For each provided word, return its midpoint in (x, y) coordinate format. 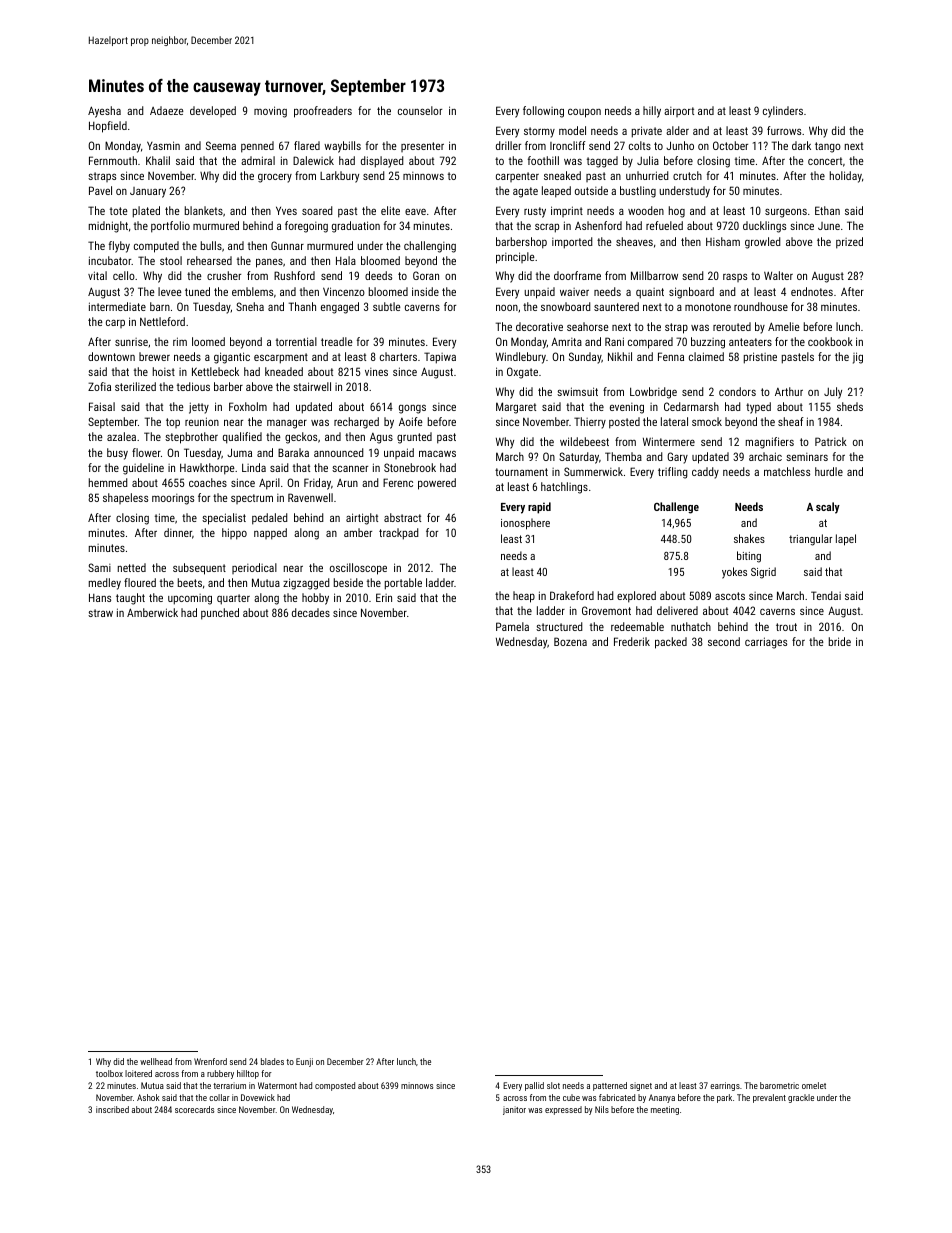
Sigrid (763, 573)
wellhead (156, 1061)
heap (524, 597)
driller (508, 145)
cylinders (783, 112)
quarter (233, 599)
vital (97, 275)
